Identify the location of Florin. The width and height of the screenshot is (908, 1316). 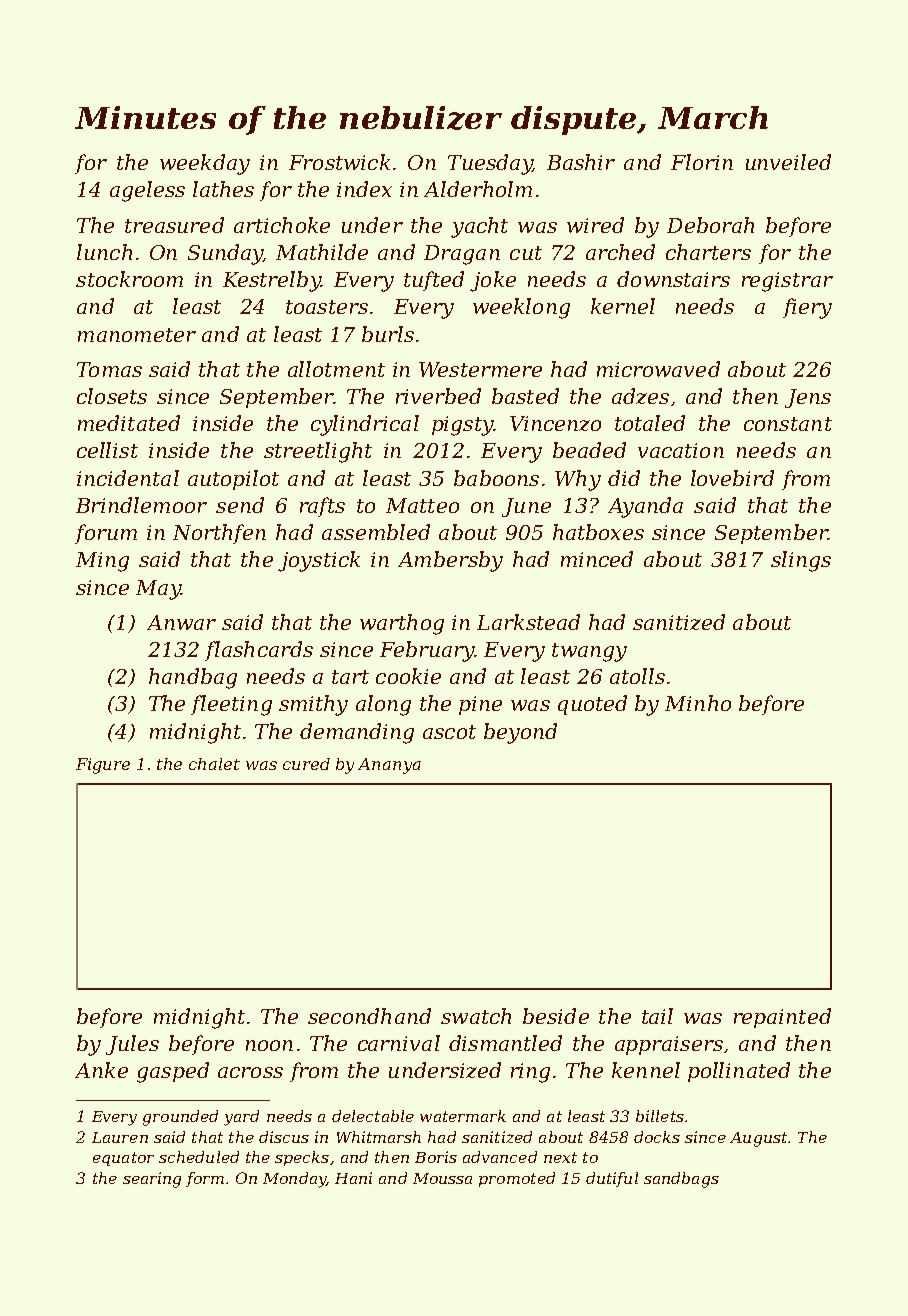
(702, 162).
